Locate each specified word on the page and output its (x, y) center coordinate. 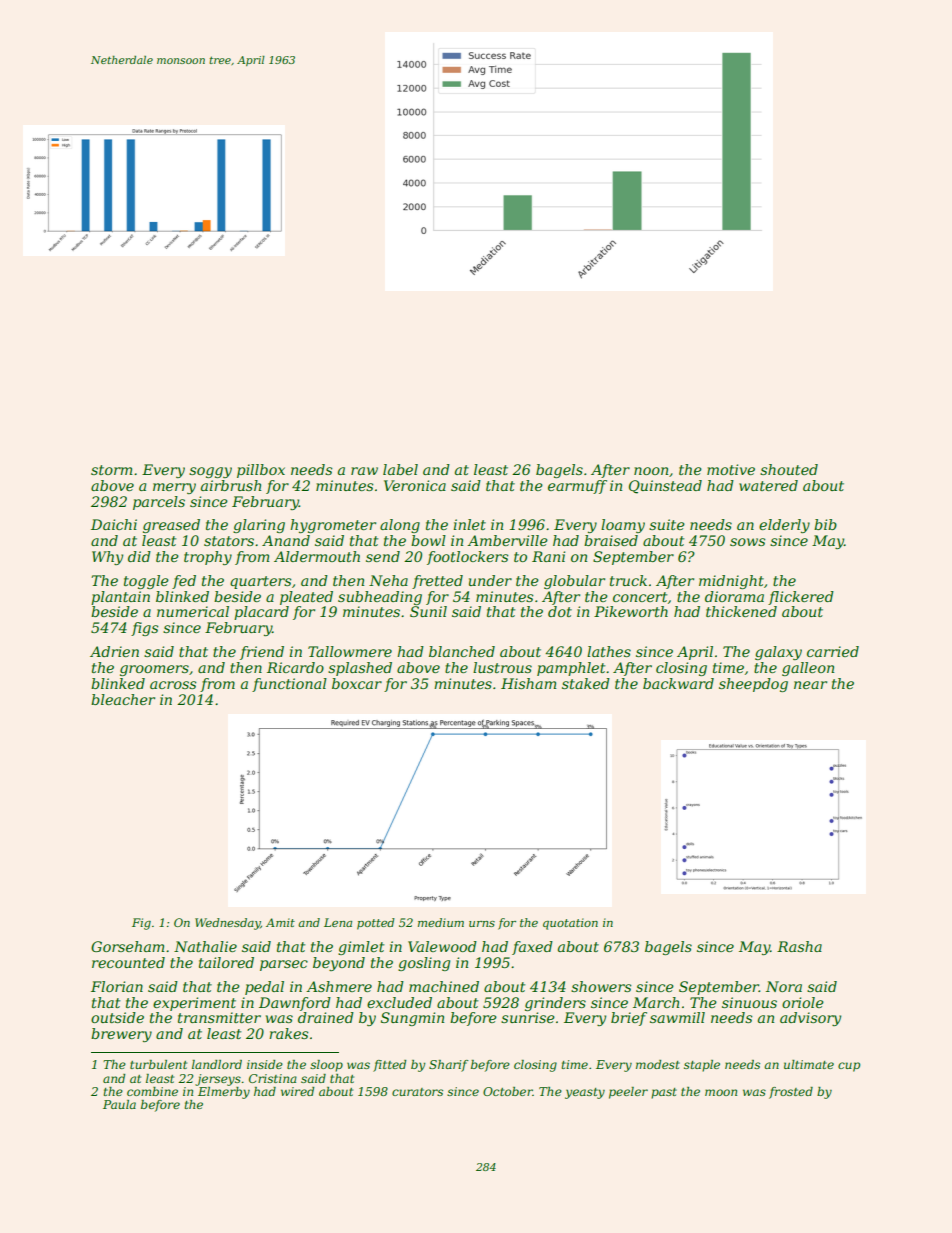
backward (678, 683)
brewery (121, 1035)
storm (112, 470)
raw (364, 471)
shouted (789, 469)
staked (586, 683)
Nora (784, 986)
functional (289, 685)
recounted (128, 962)
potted (376, 924)
